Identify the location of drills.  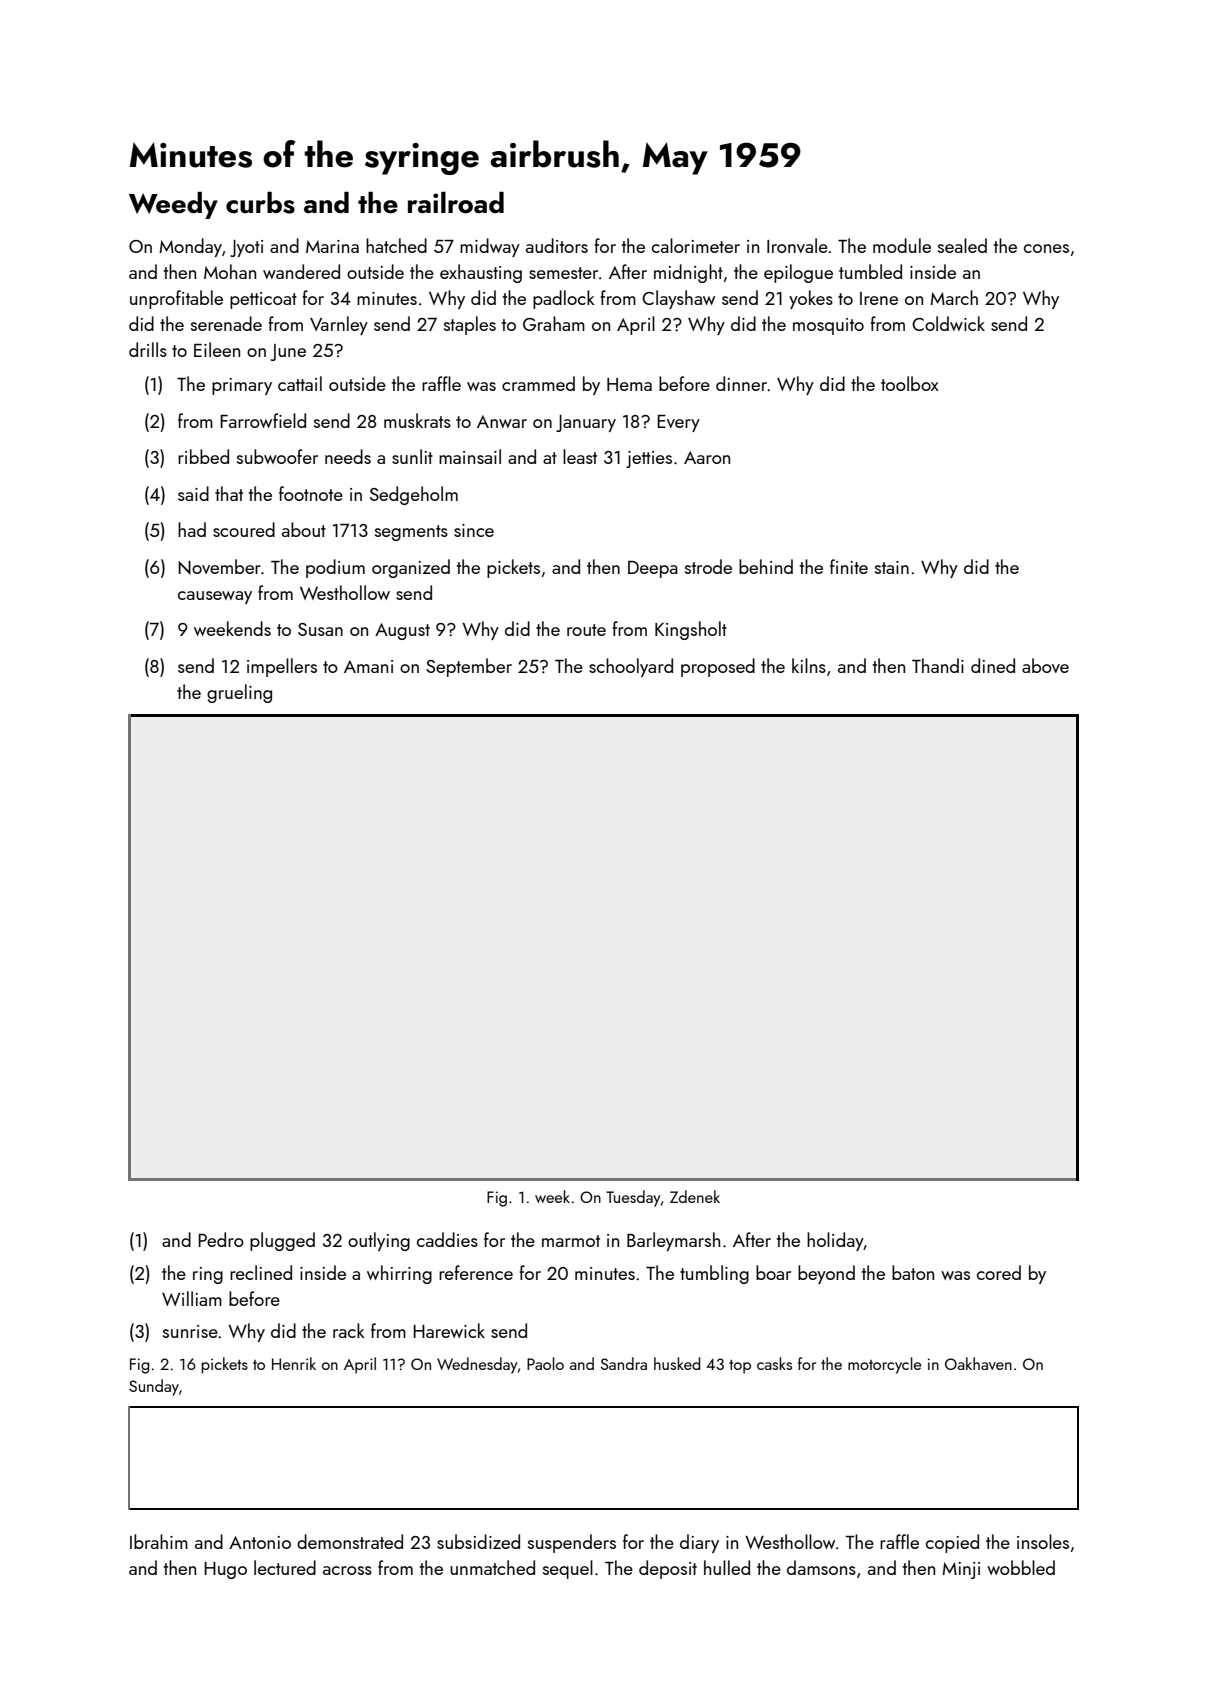
(148, 349).
